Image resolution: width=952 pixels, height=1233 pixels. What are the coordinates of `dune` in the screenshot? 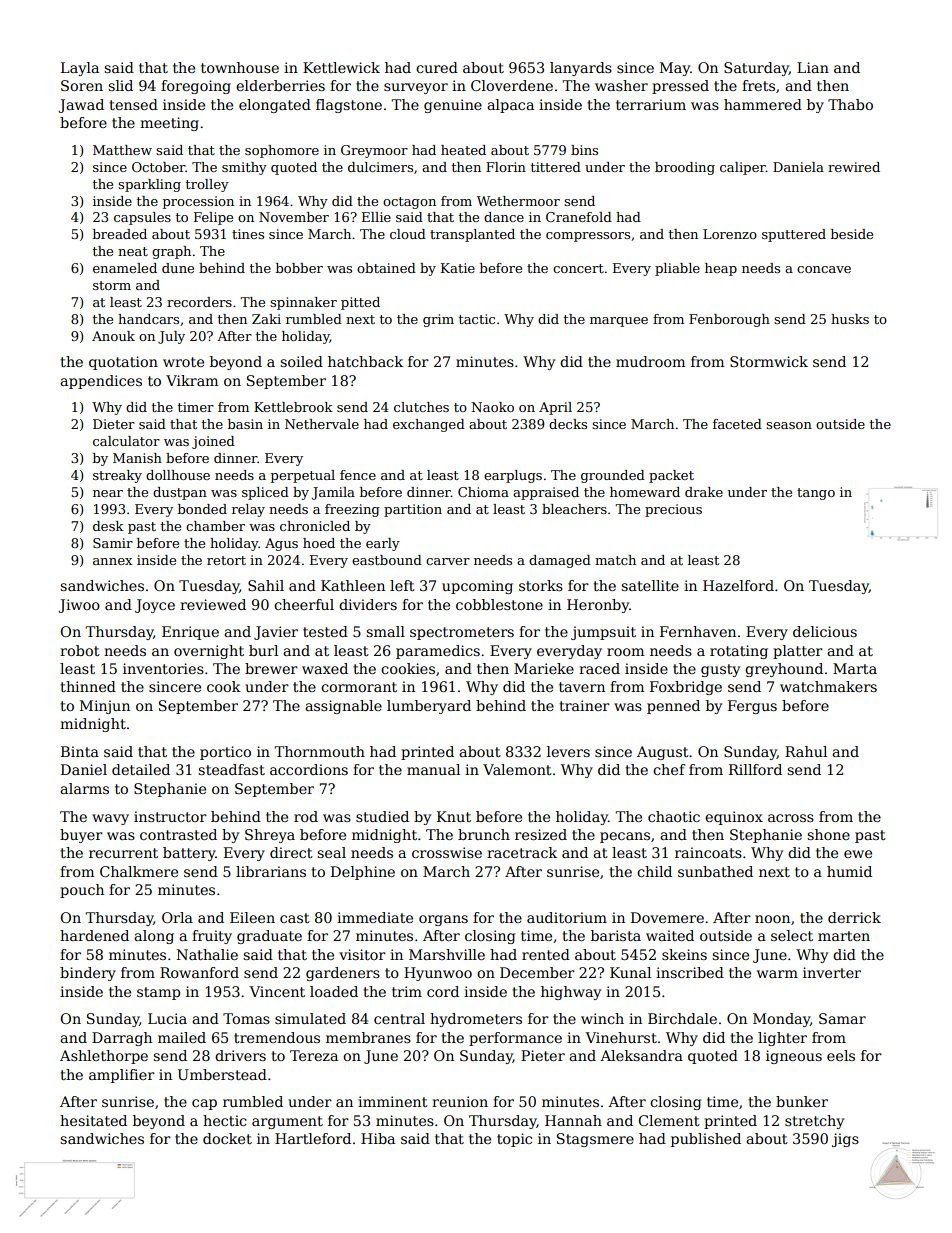 It's located at (178, 268).
